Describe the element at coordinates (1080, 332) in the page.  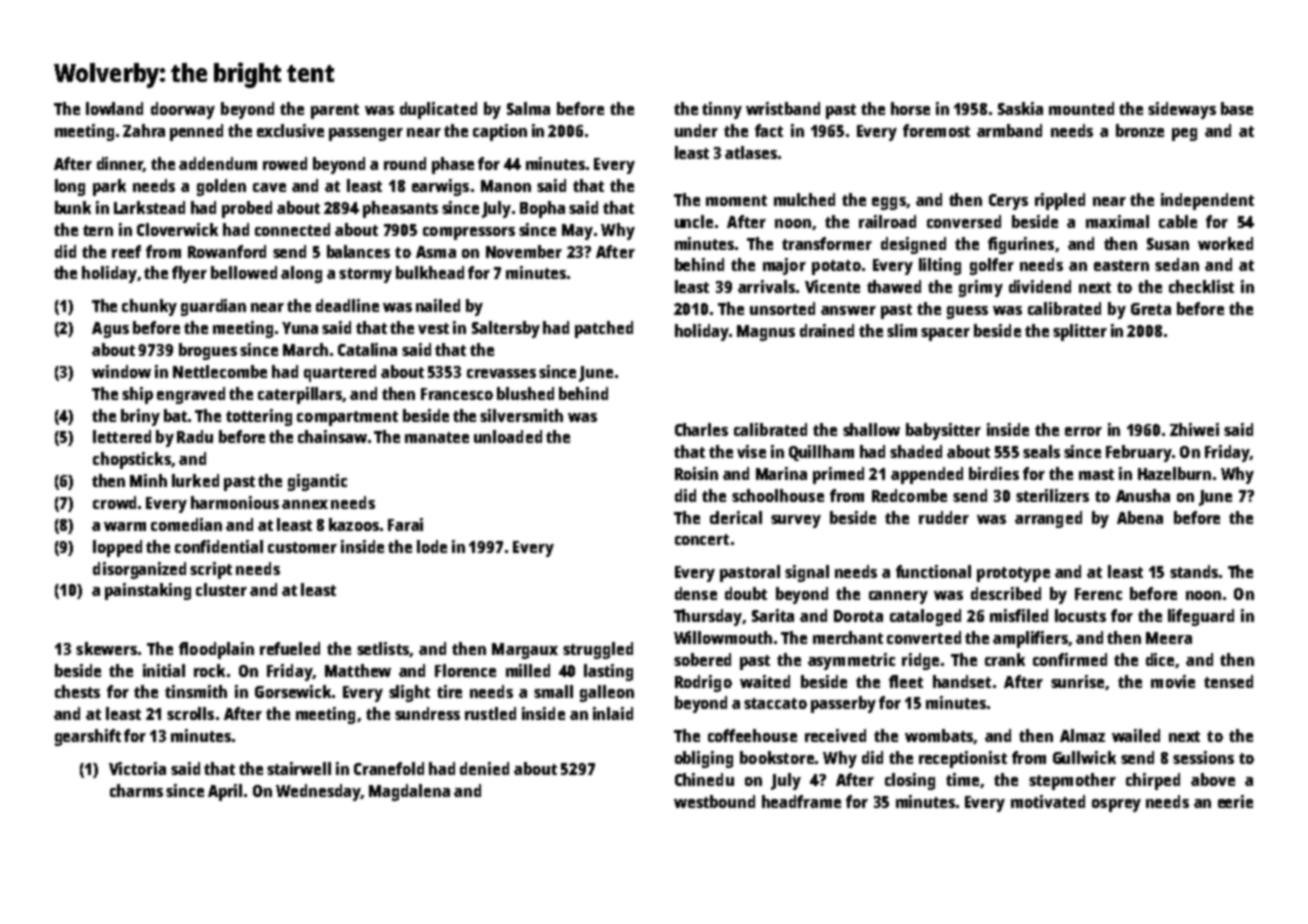
I see `splitter` at that location.
